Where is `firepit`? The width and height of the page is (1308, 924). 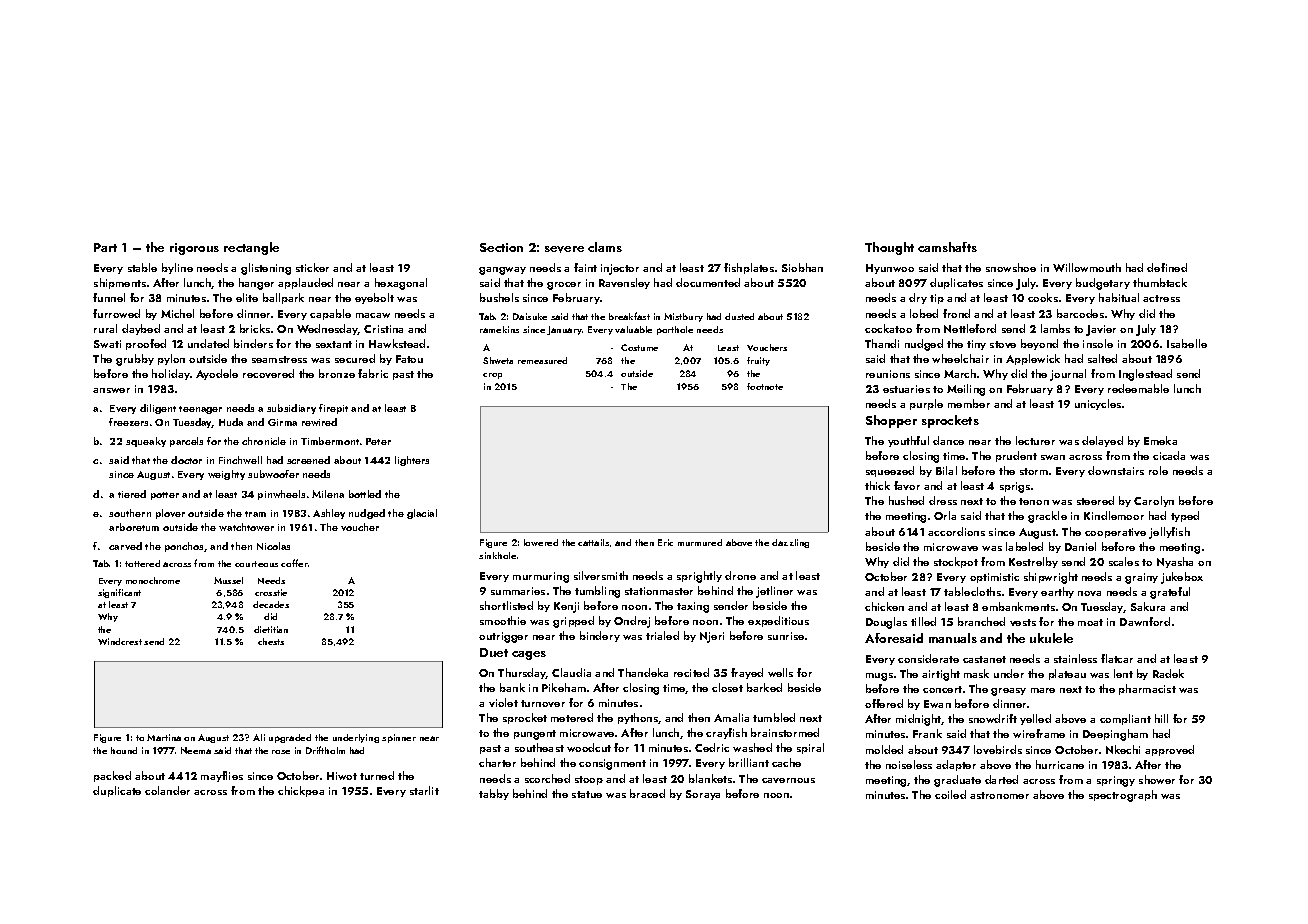
firepit is located at coordinates (333, 409).
